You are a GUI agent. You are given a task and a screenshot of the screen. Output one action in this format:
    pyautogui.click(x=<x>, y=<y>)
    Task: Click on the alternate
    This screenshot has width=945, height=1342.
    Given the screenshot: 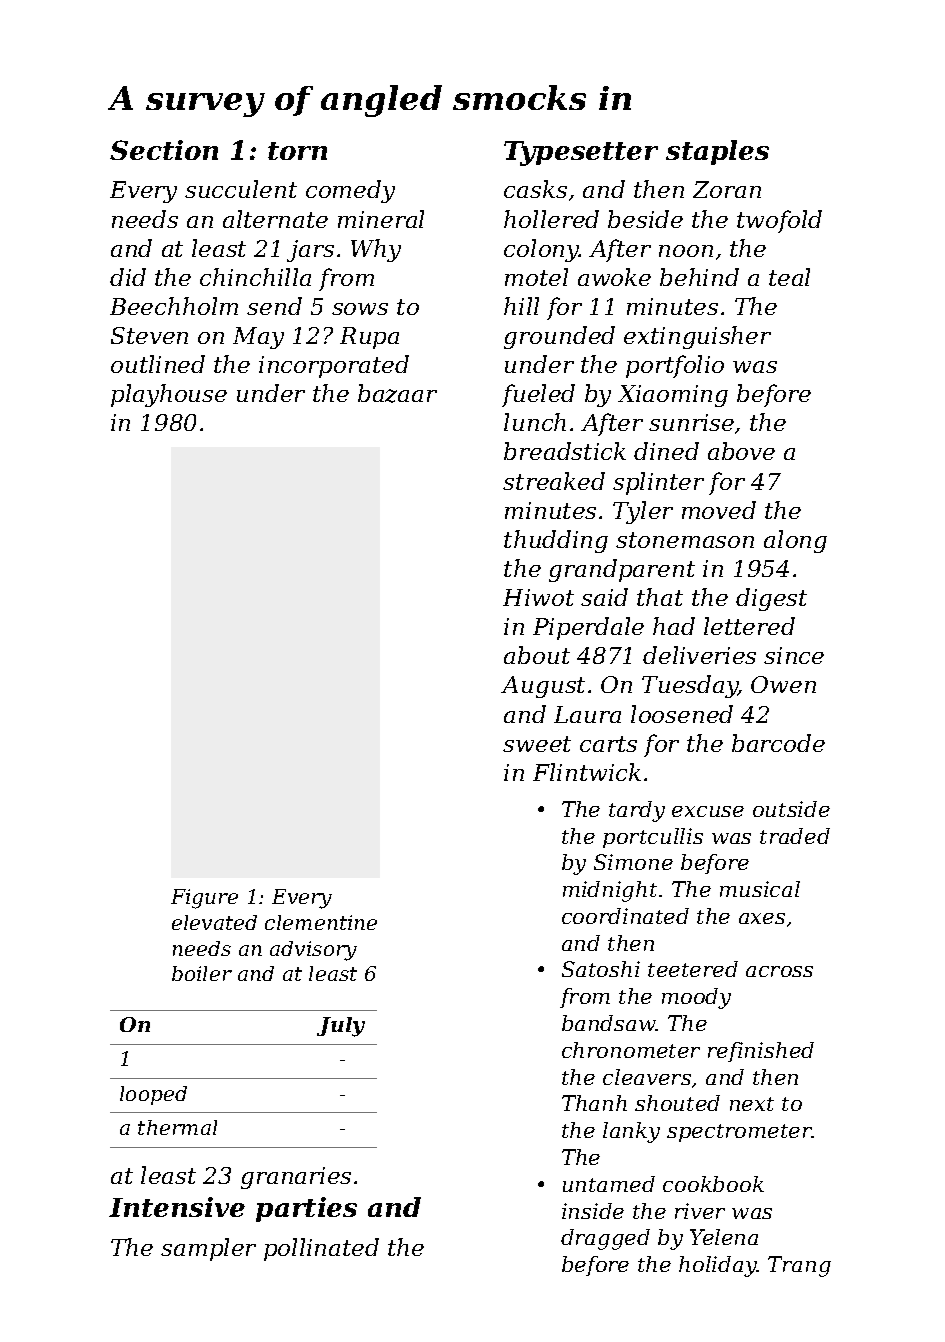 What is the action you would take?
    pyautogui.click(x=275, y=219)
